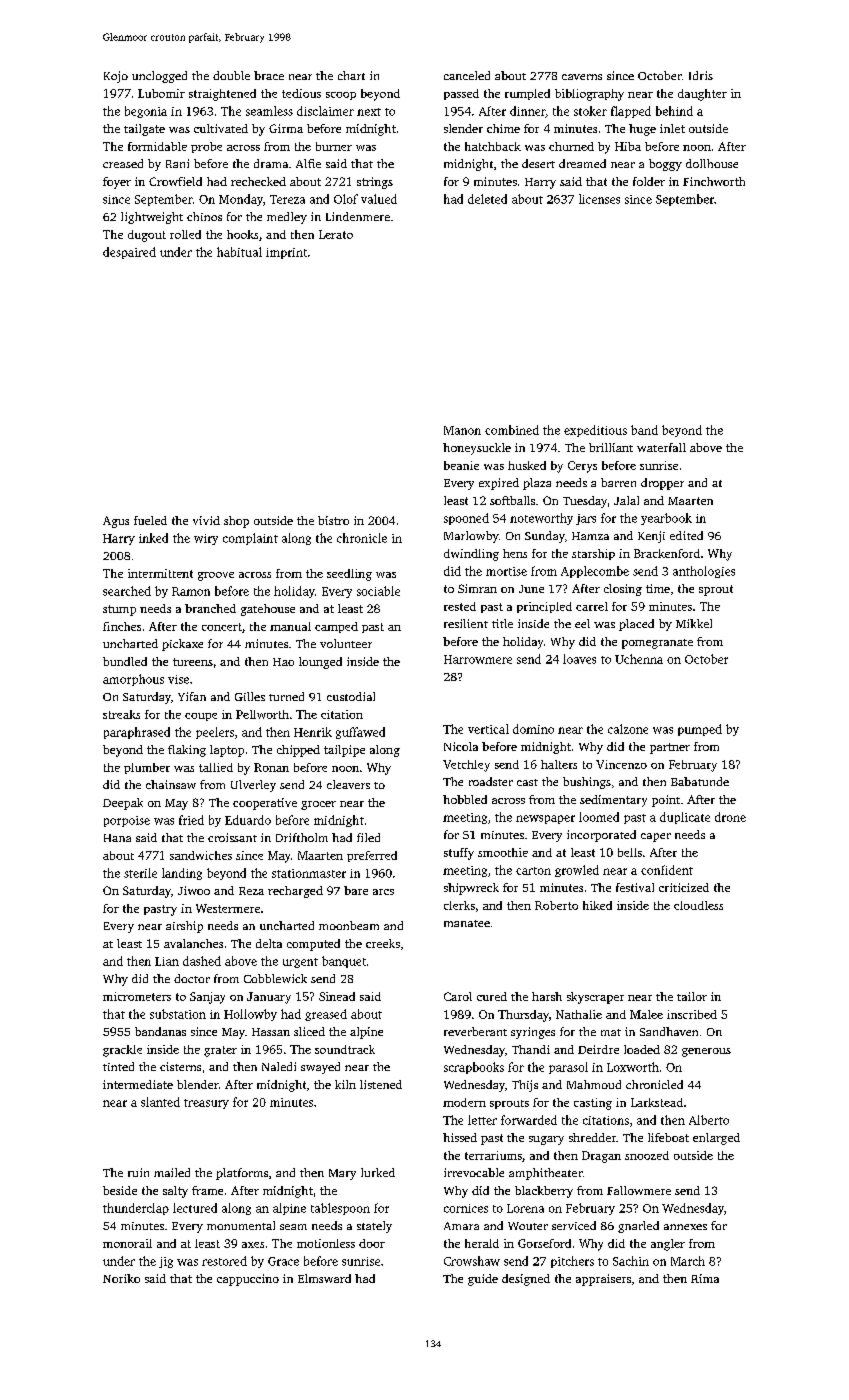 The height and width of the screenshot is (1400, 849). I want to click on restored, so click(224, 1261).
